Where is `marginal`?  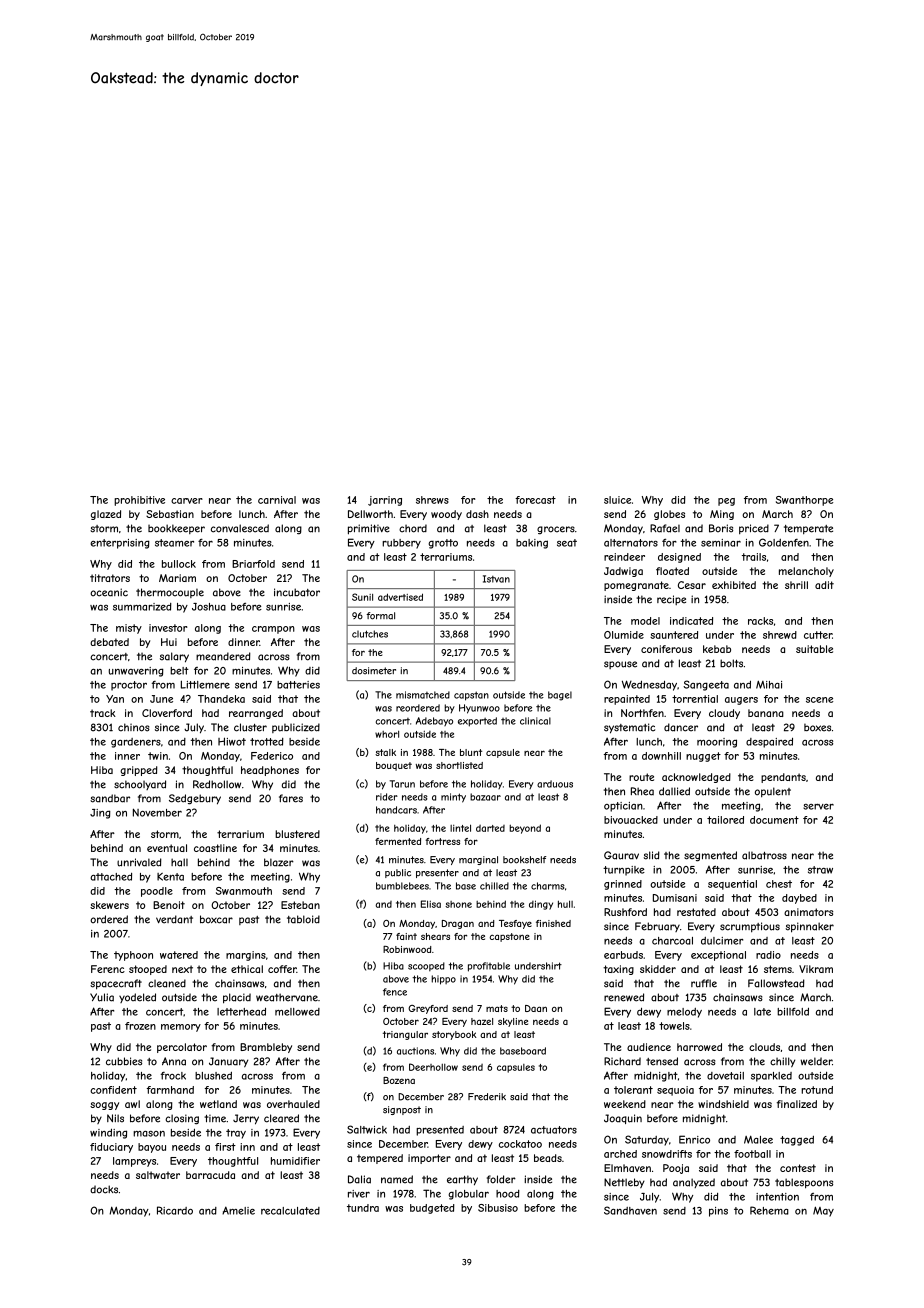
marginal is located at coordinates (478, 860).
